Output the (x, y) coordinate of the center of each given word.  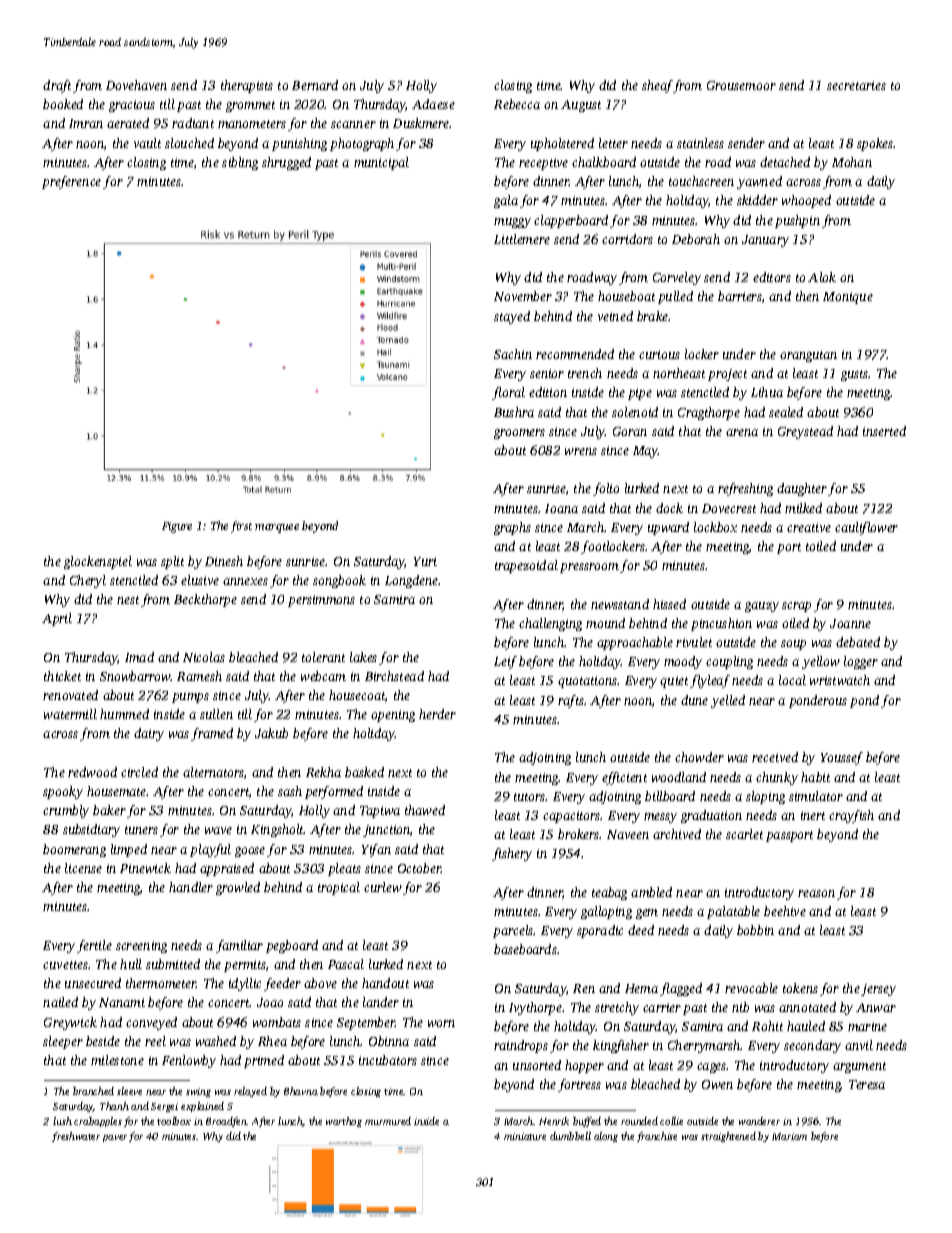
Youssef (842, 758)
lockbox (715, 527)
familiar (239, 946)
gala (506, 201)
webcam (323, 676)
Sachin (513, 354)
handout (385, 983)
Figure (177, 527)
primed (264, 1061)
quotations (588, 682)
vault (147, 143)
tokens (800, 988)
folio (606, 489)
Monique (848, 298)
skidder (757, 200)
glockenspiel (98, 562)
